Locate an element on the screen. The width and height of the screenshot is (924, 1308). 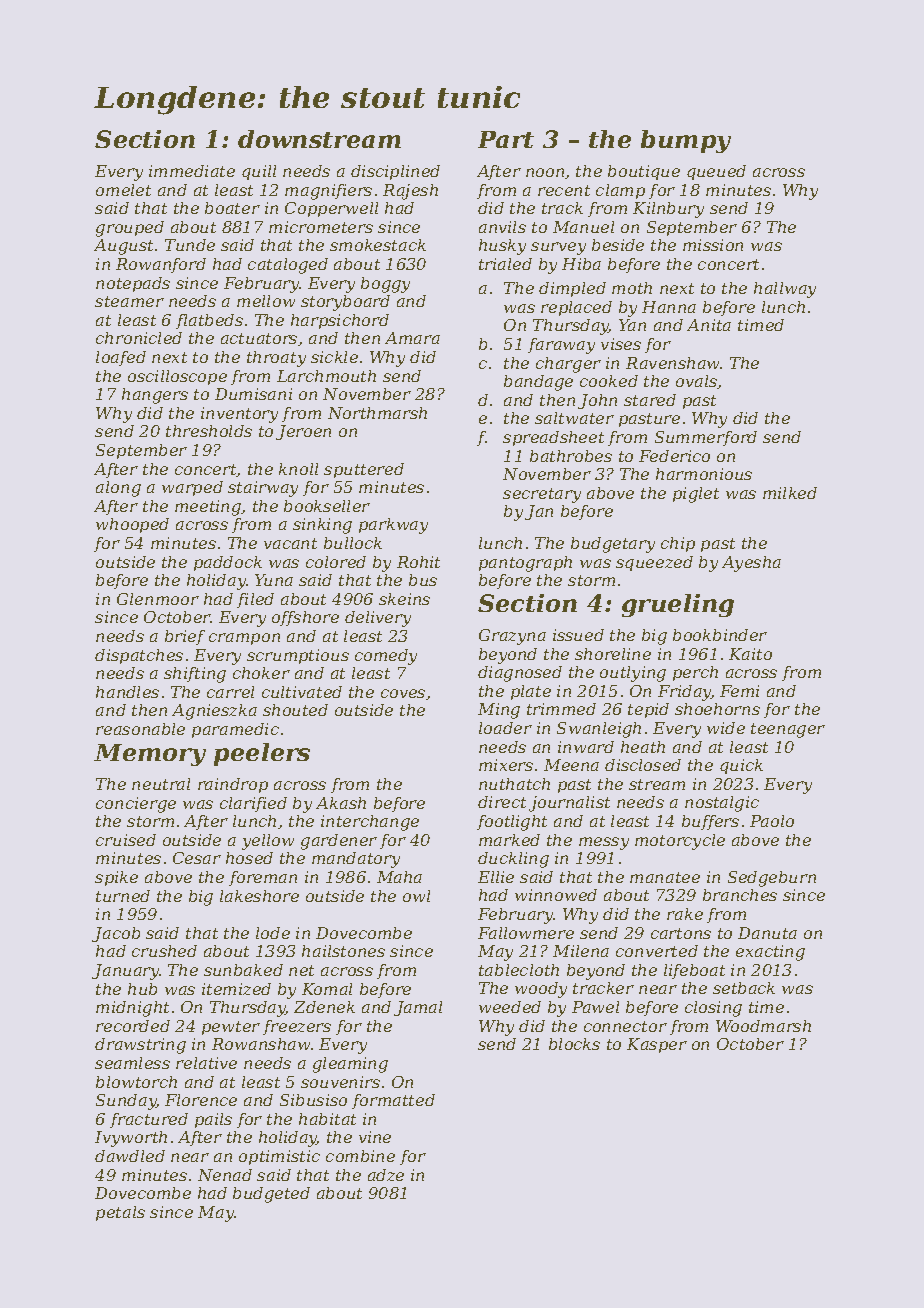
lifeboat is located at coordinates (694, 971).
